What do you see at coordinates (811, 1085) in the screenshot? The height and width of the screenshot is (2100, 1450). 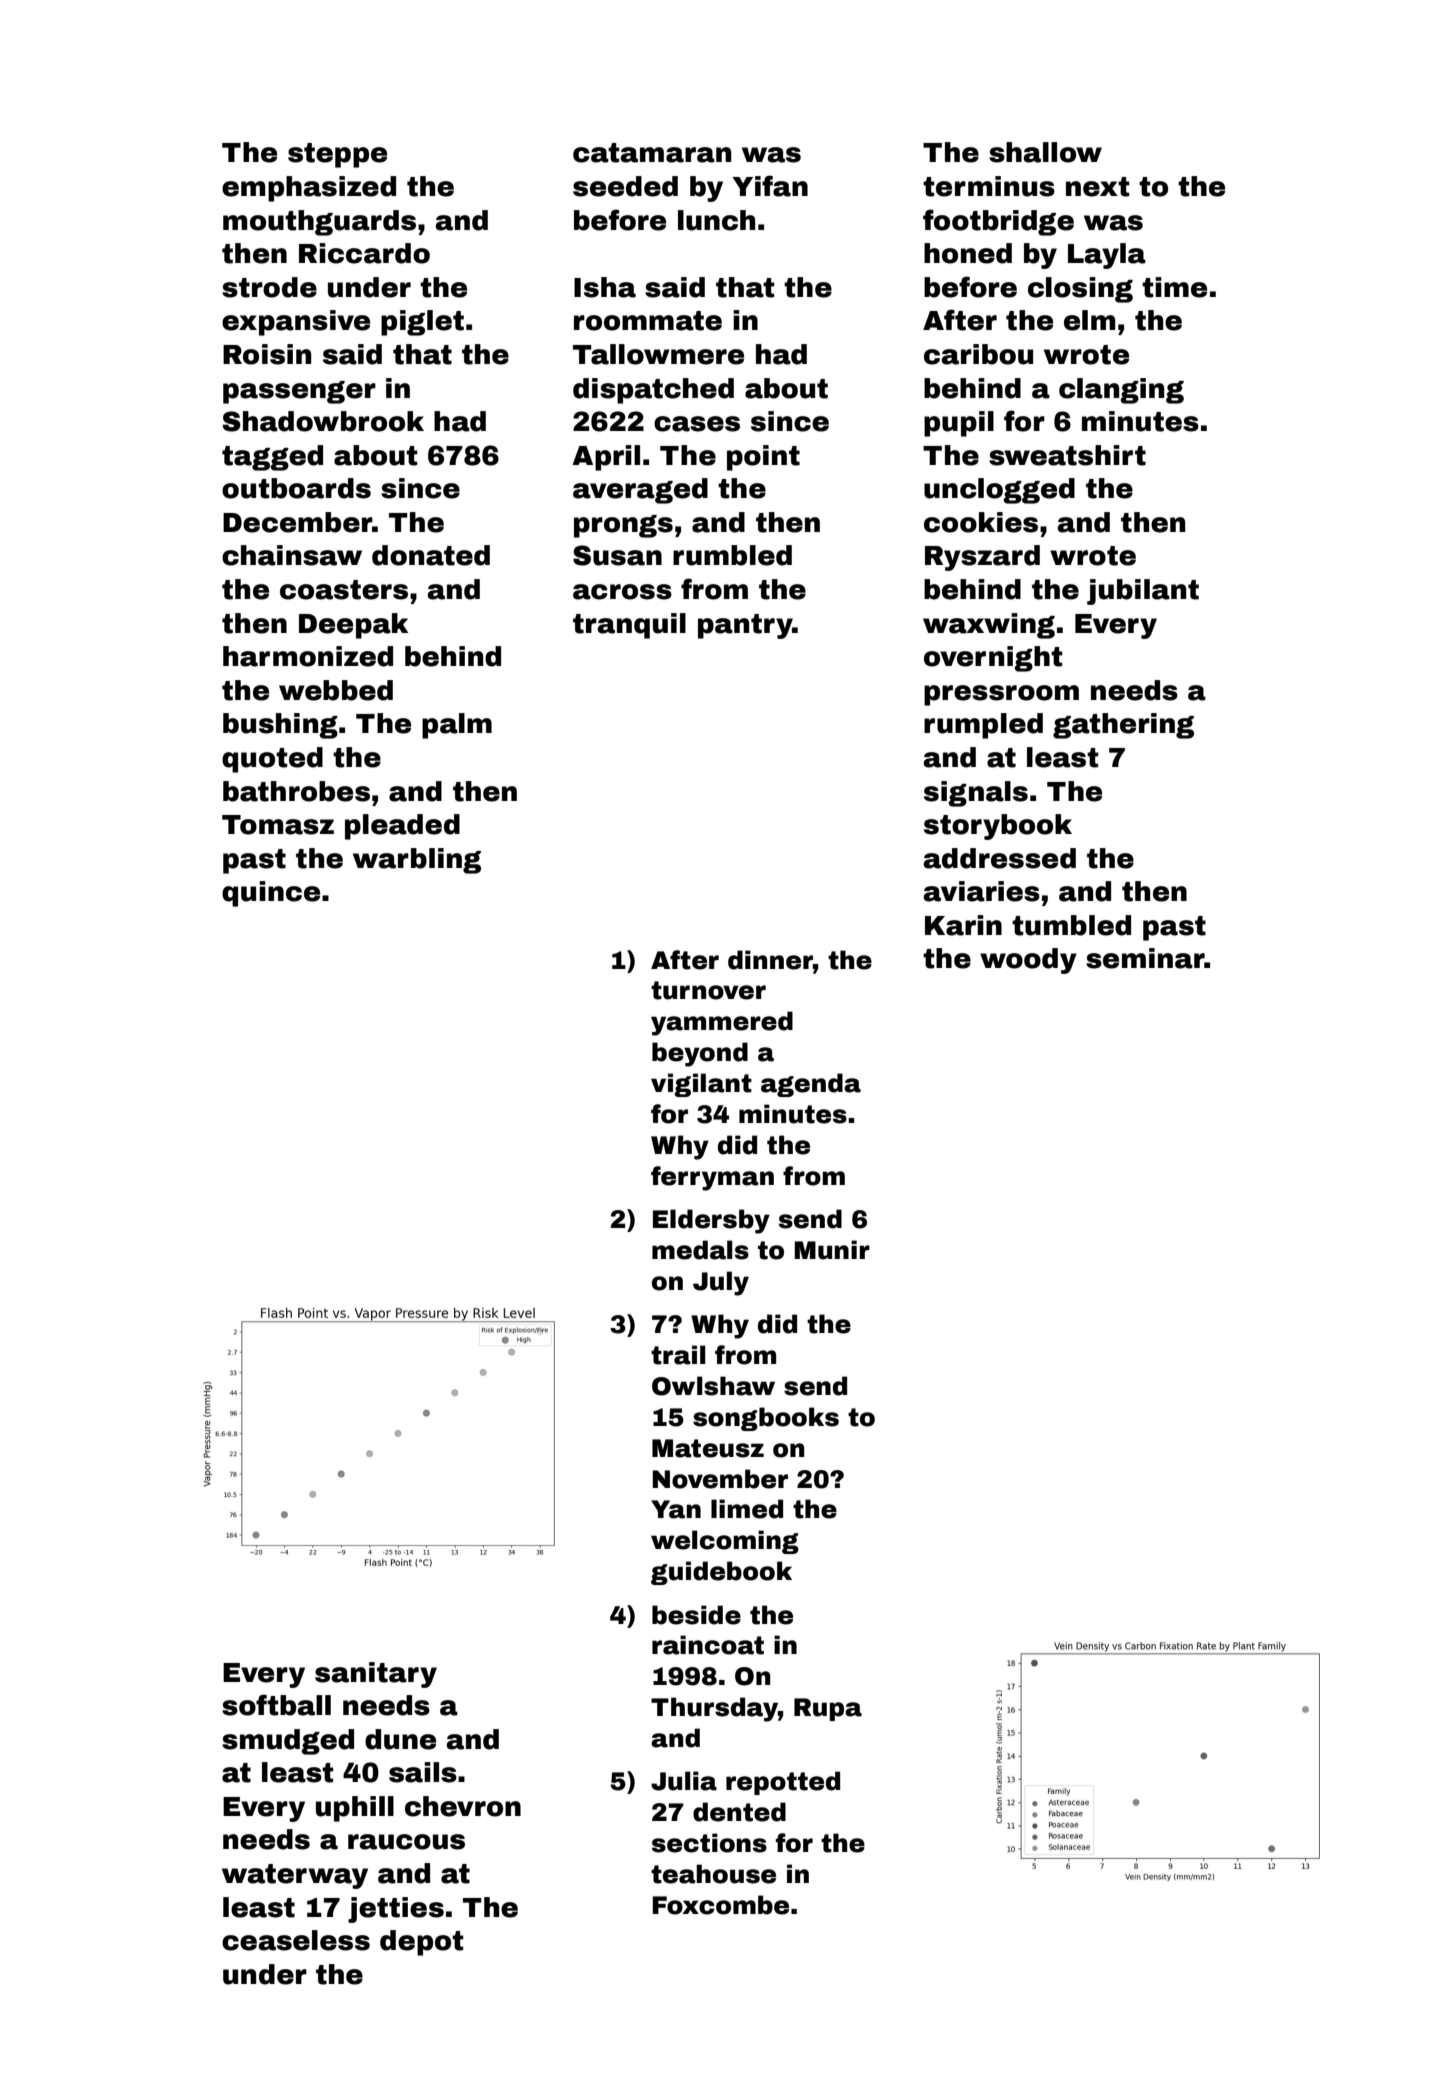 I see `agenda` at bounding box center [811, 1085].
